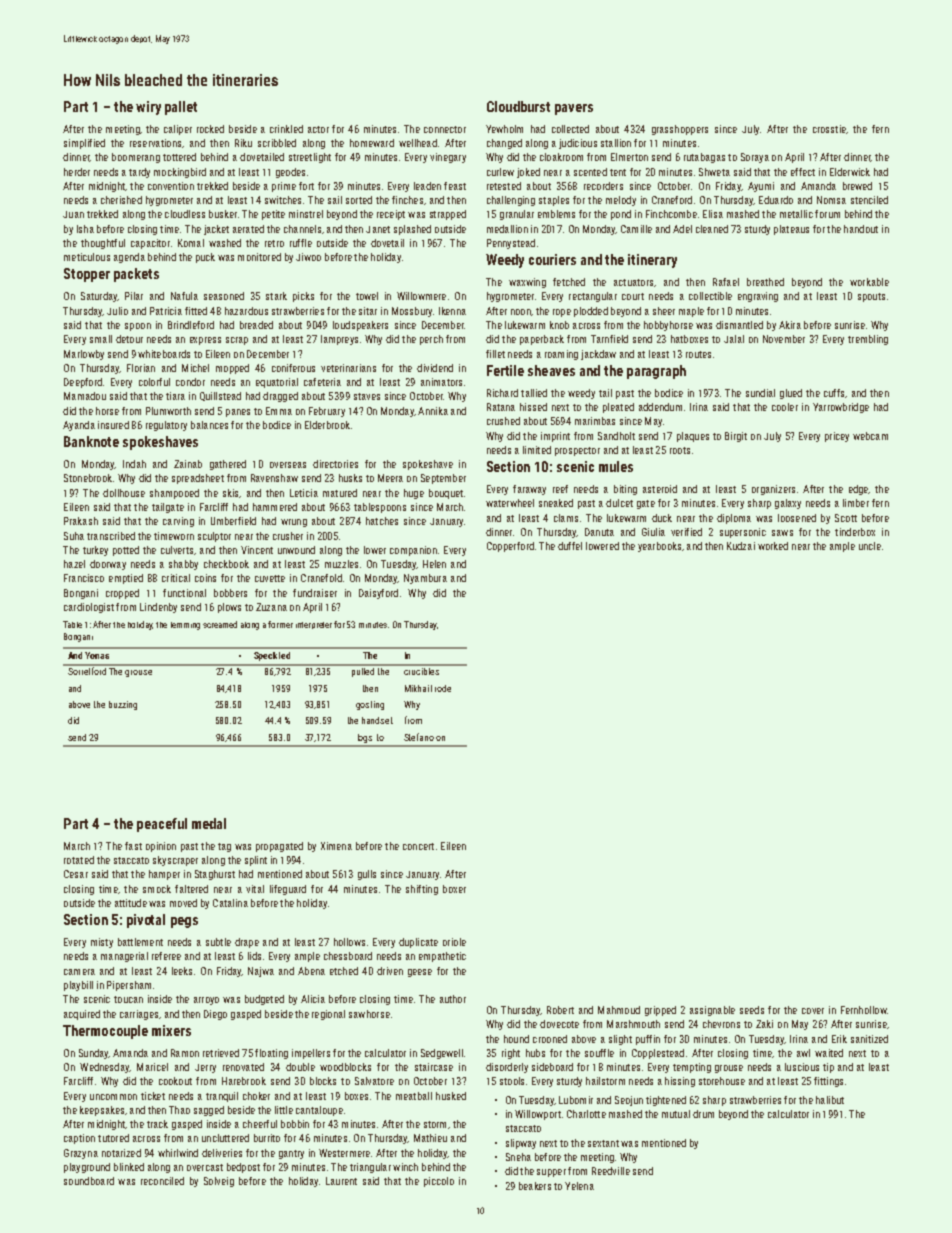 This screenshot has height=1233, width=952. Describe the element at coordinates (148, 108) in the screenshot. I see `wiry` at that location.
